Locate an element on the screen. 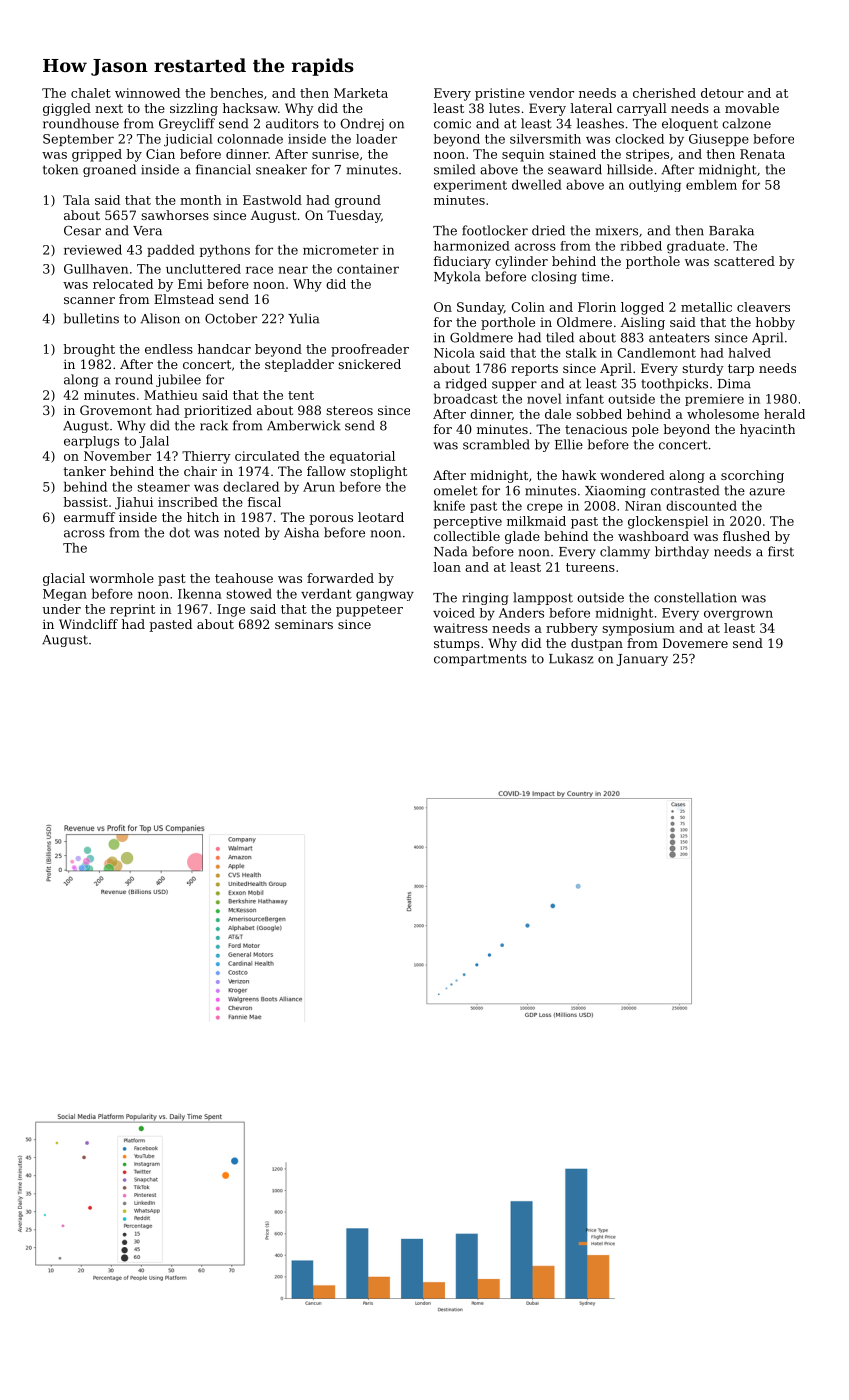 Image resolution: width=849 pixels, height=1400 pixels. tiled is located at coordinates (560, 337).
